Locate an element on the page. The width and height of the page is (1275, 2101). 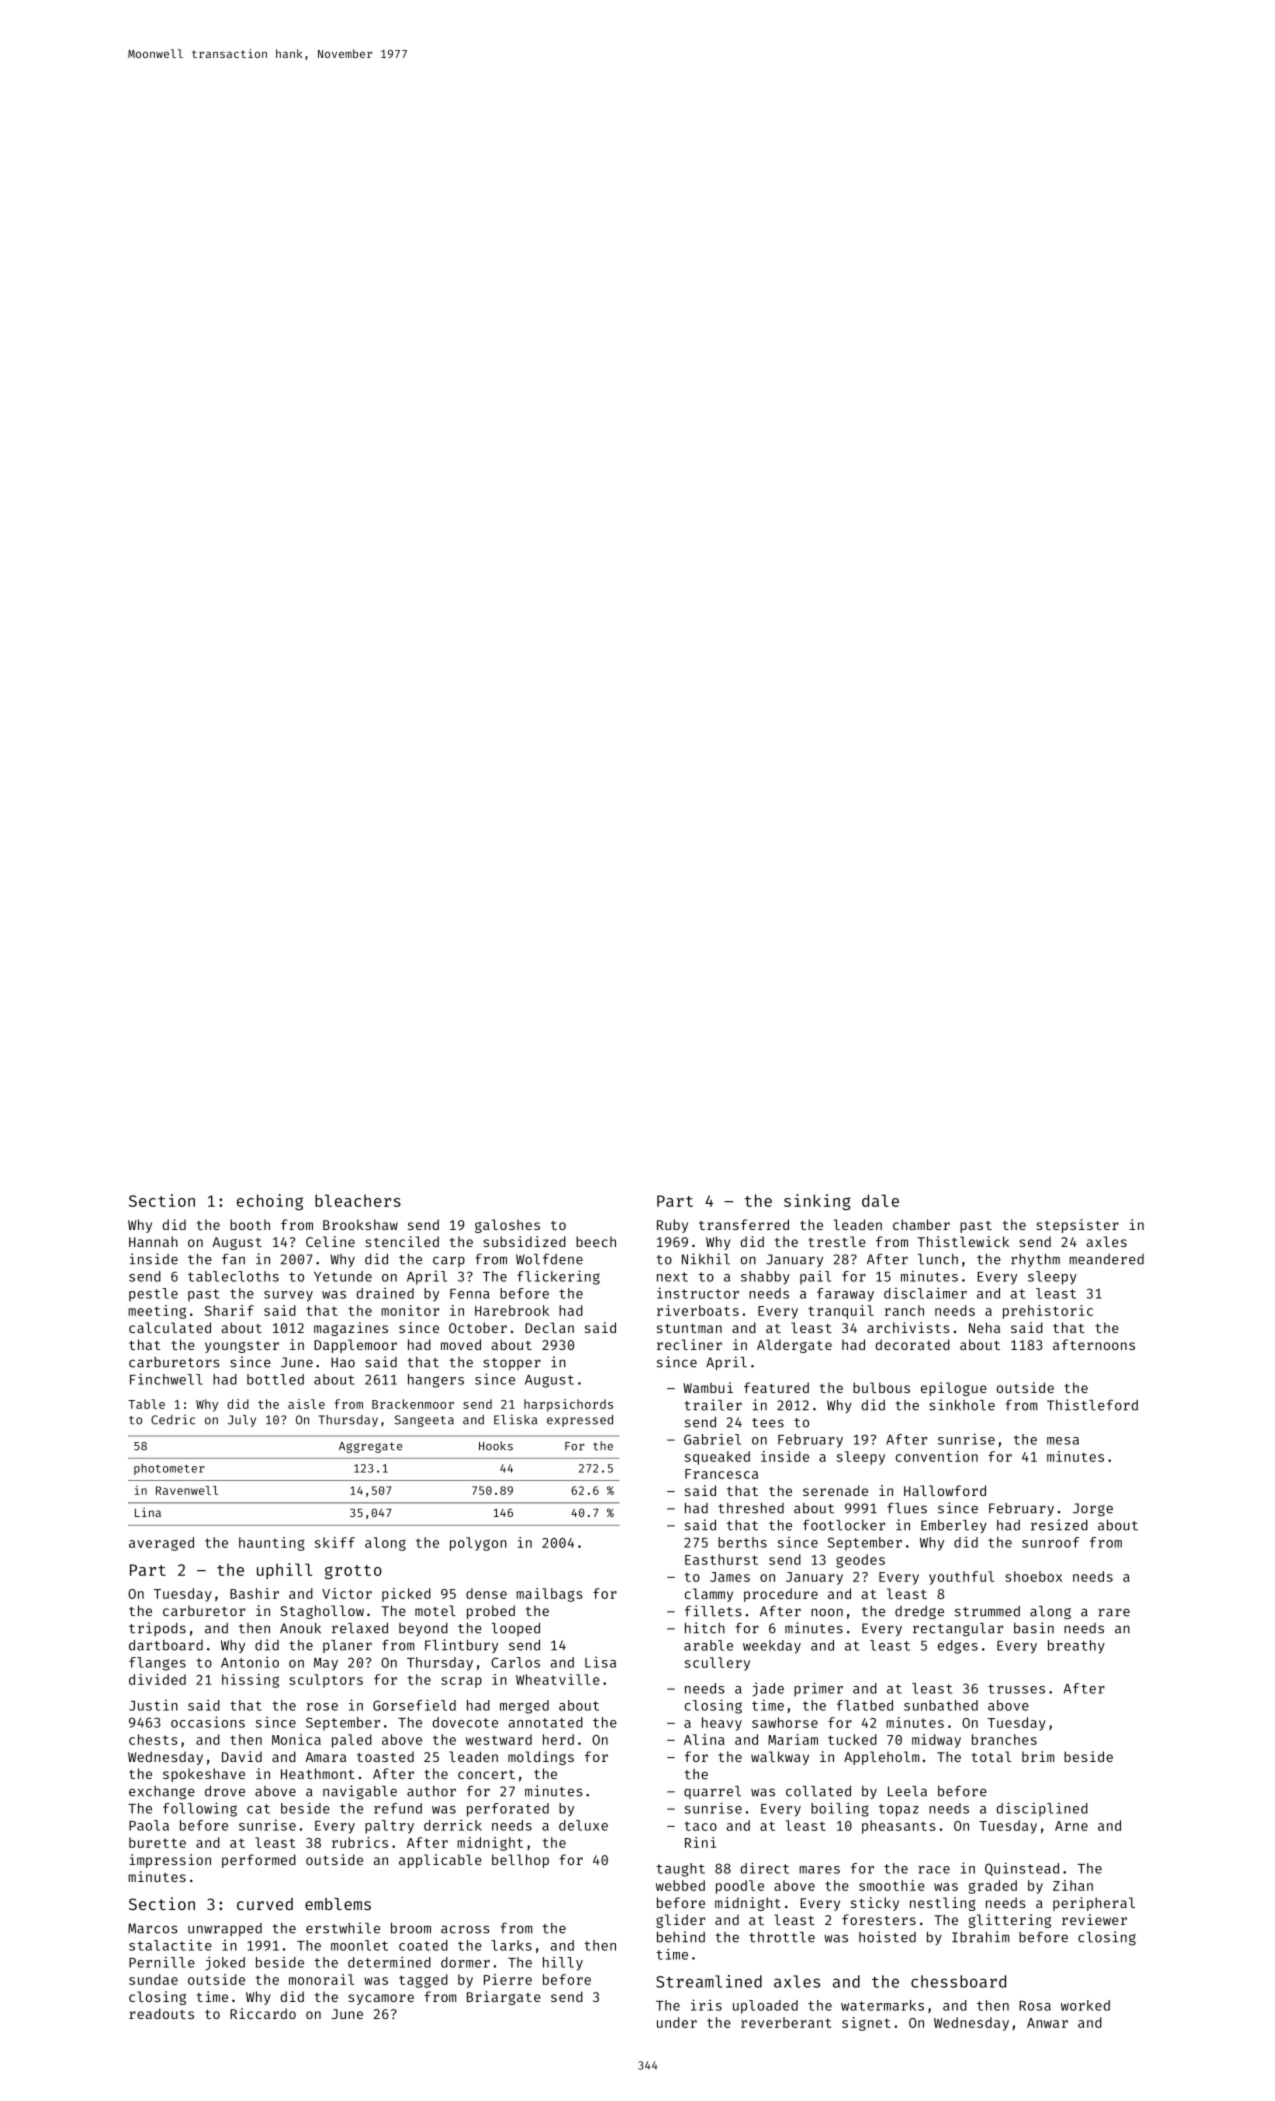
sinking is located at coordinates (817, 1202).
